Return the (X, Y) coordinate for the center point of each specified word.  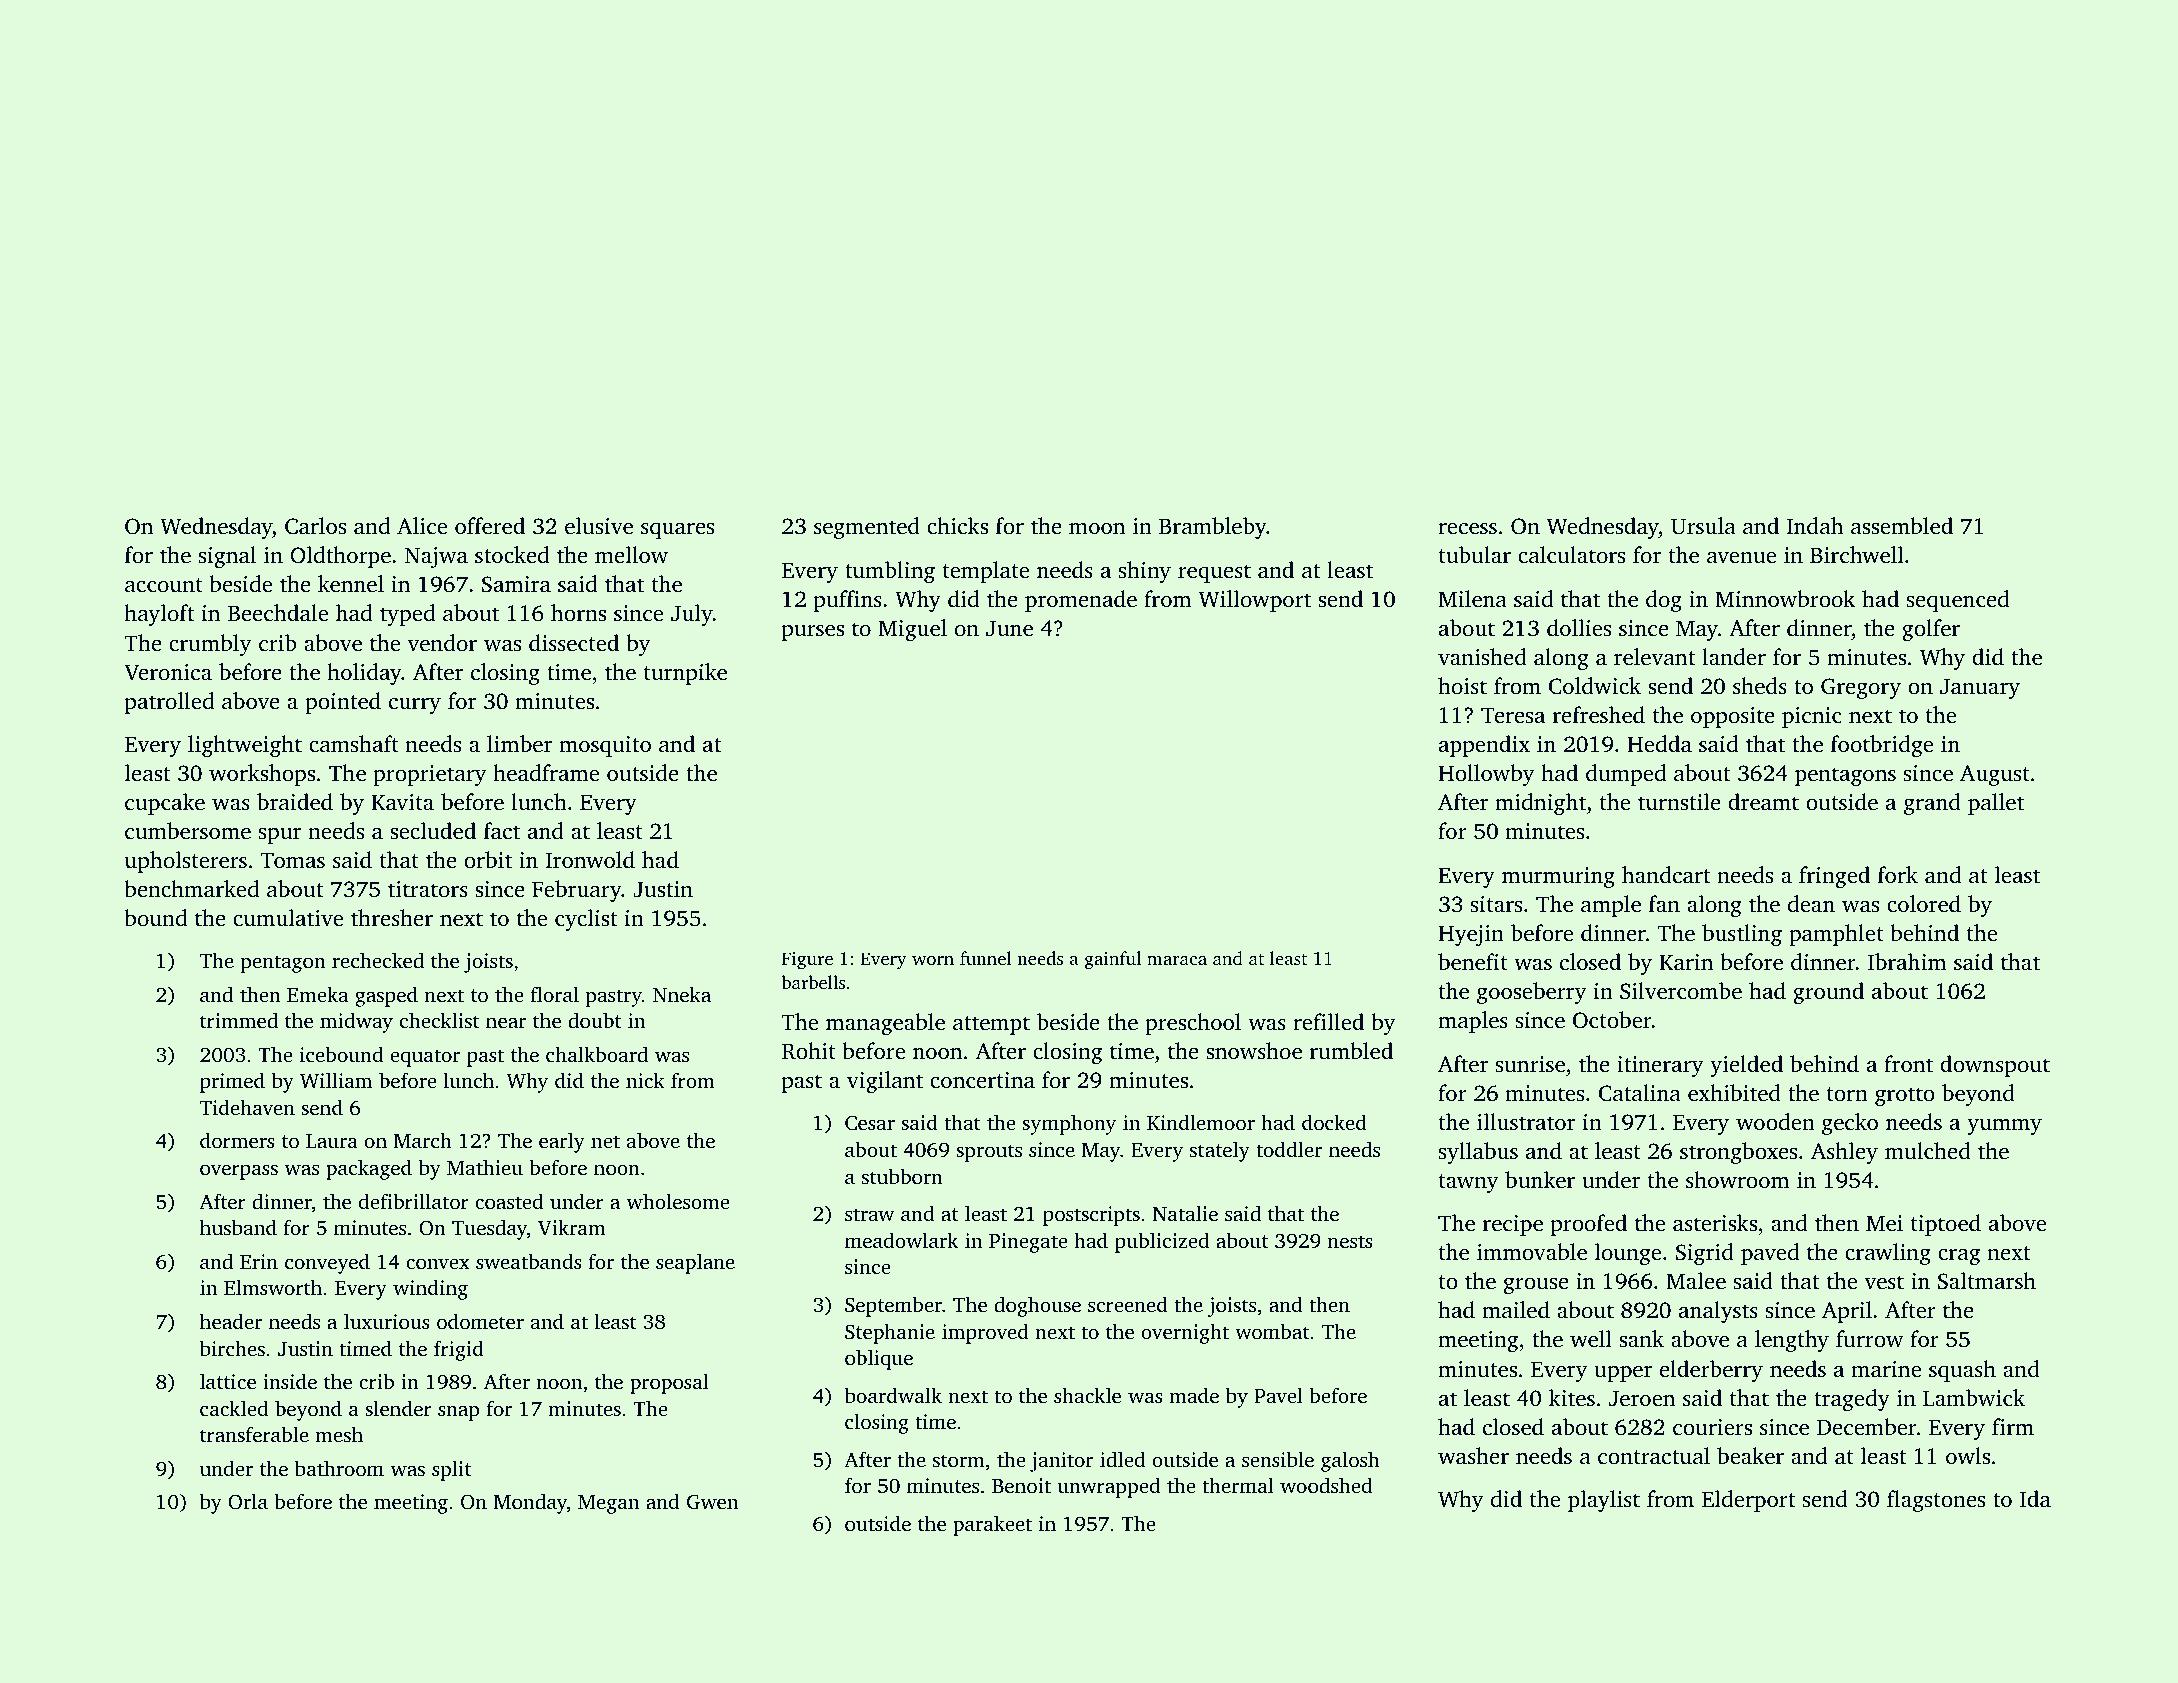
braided (295, 802)
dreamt (1763, 802)
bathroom (339, 1468)
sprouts (989, 1153)
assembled (1902, 526)
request (1214, 573)
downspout (1995, 1066)
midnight (1540, 804)
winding (430, 1289)
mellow (631, 555)
